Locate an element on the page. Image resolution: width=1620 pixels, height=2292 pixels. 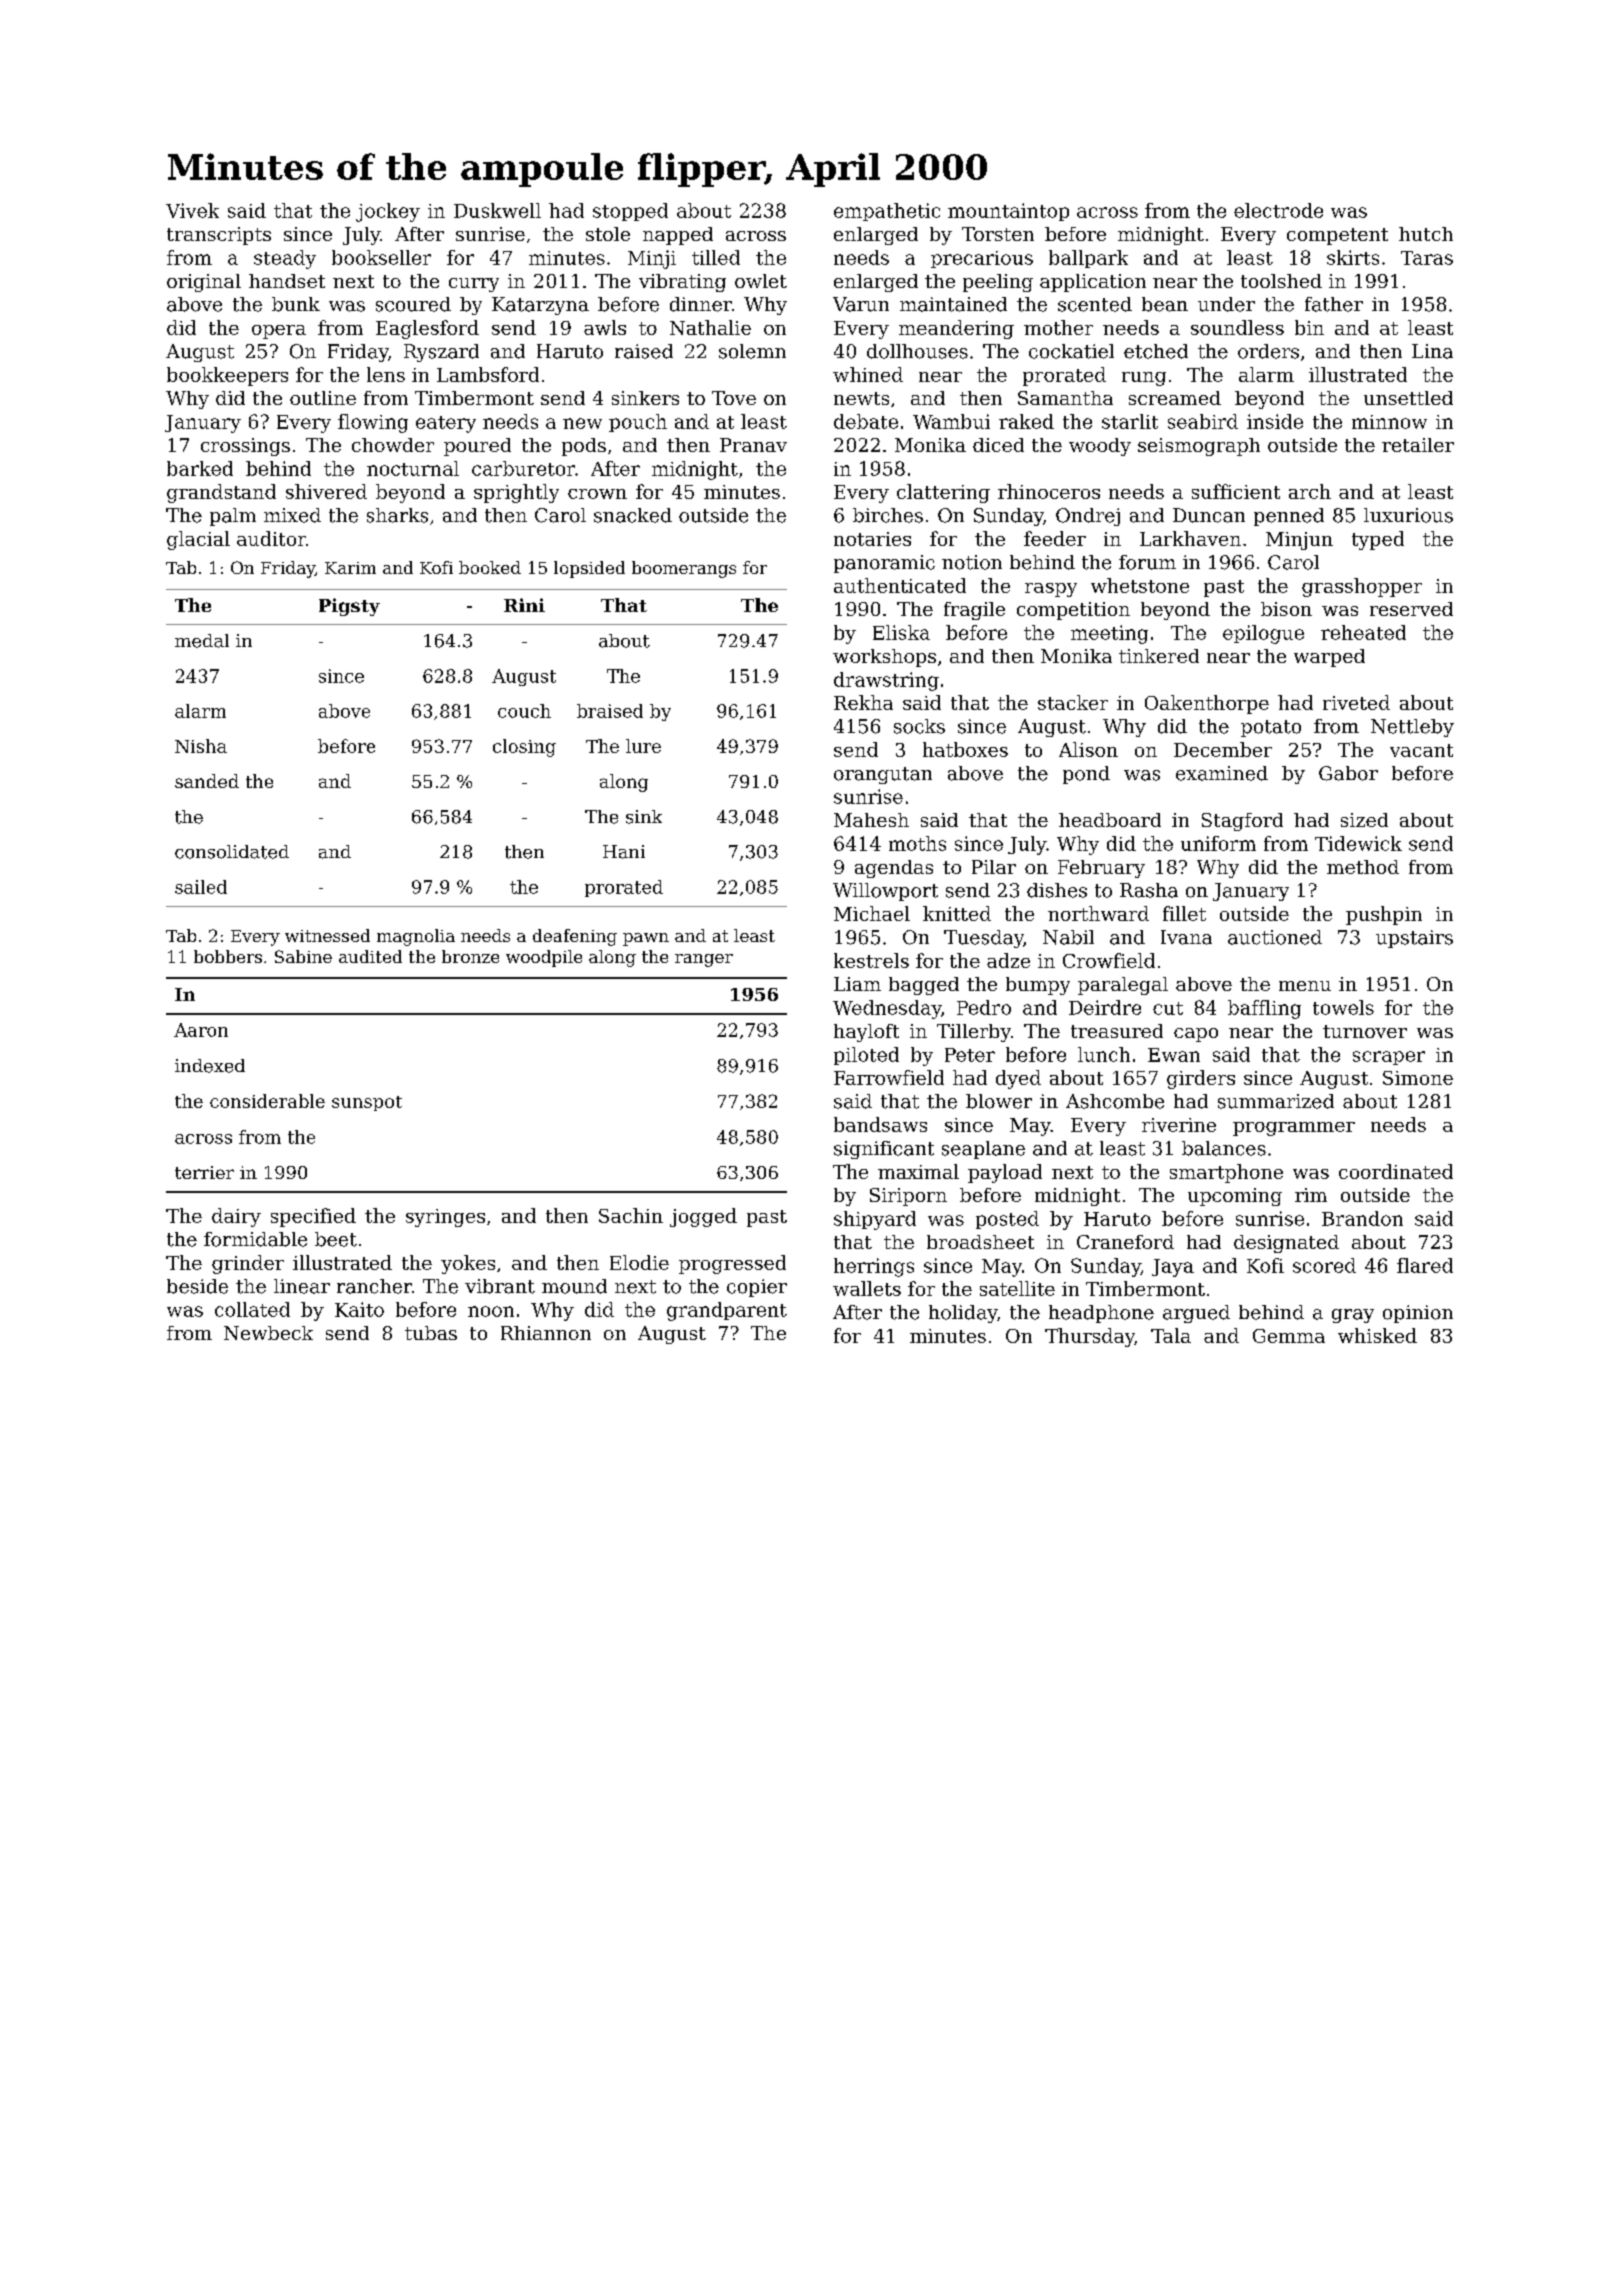
sanded is located at coordinates (207, 781).
